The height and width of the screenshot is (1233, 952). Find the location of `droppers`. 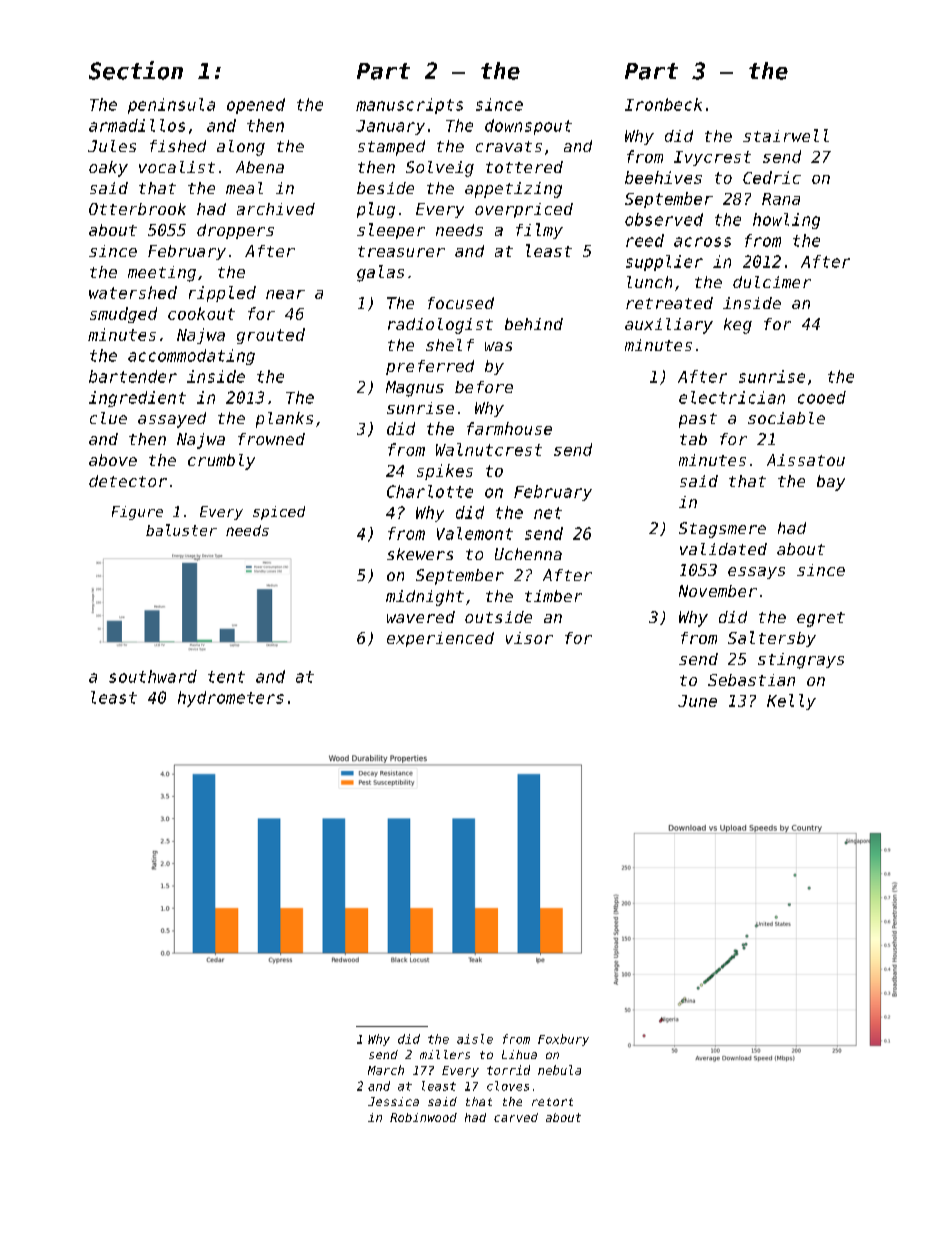

droppers is located at coordinates (235, 231).
